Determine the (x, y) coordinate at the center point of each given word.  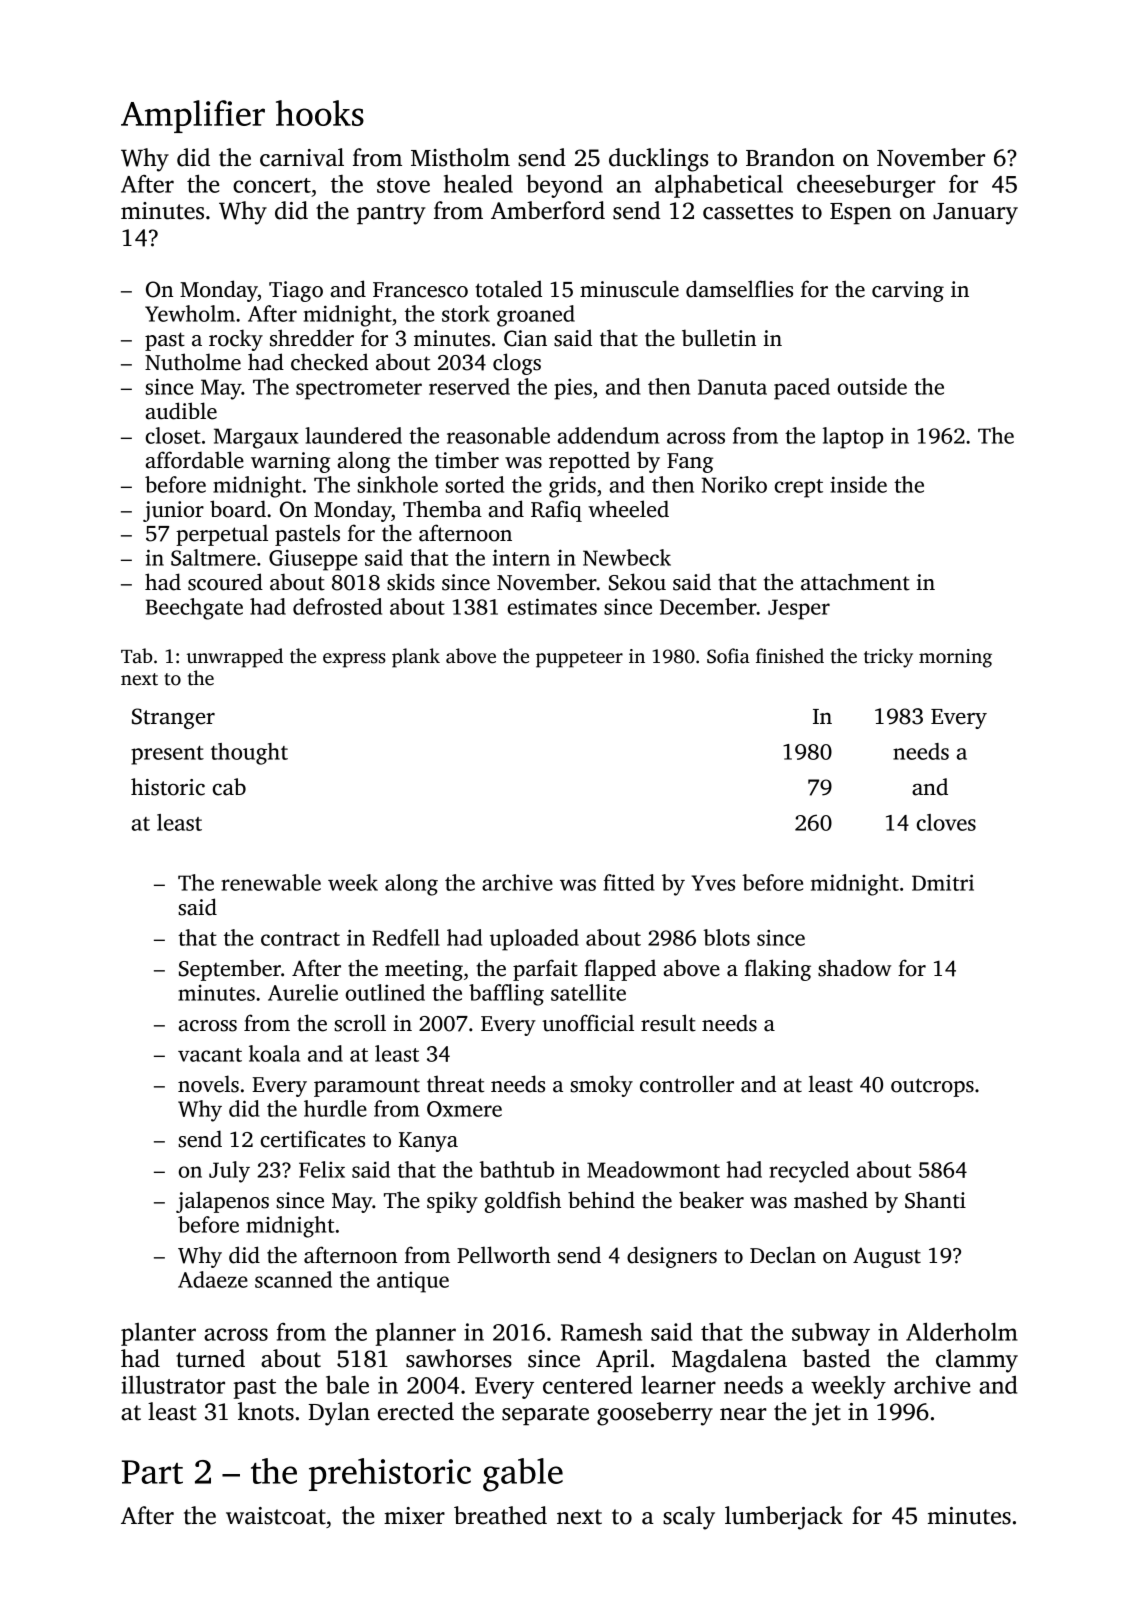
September (230, 970)
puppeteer (579, 659)
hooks (320, 113)
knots (266, 1411)
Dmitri (943, 882)
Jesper (799, 609)
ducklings (658, 160)
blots (726, 937)
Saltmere (213, 557)
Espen (861, 214)
